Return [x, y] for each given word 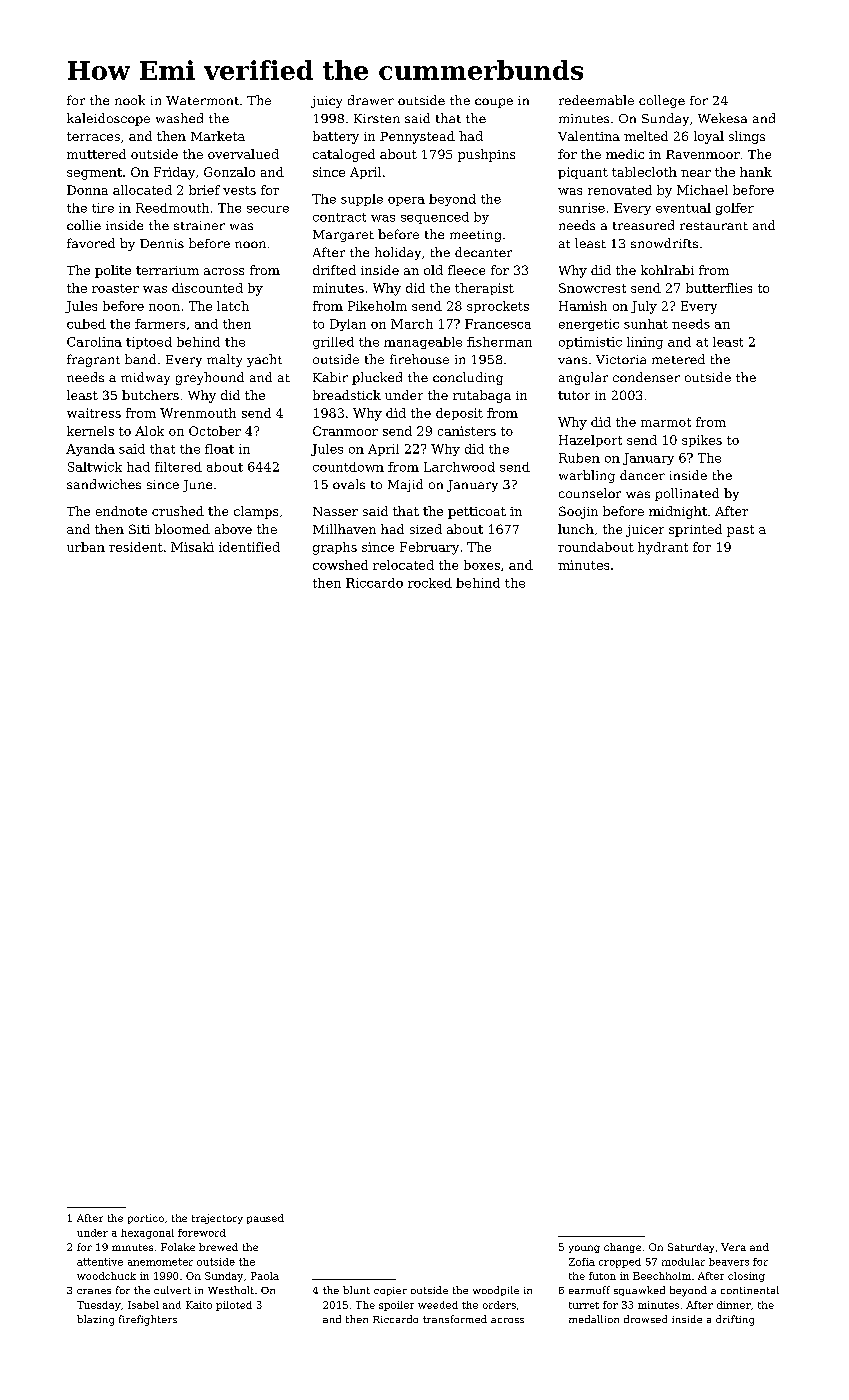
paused [265, 1219]
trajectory [217, 1219]
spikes [702, 441]
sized [426, 529]
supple [362, 200]
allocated [142, 190]
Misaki [192, 547]
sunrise [582, 208]
